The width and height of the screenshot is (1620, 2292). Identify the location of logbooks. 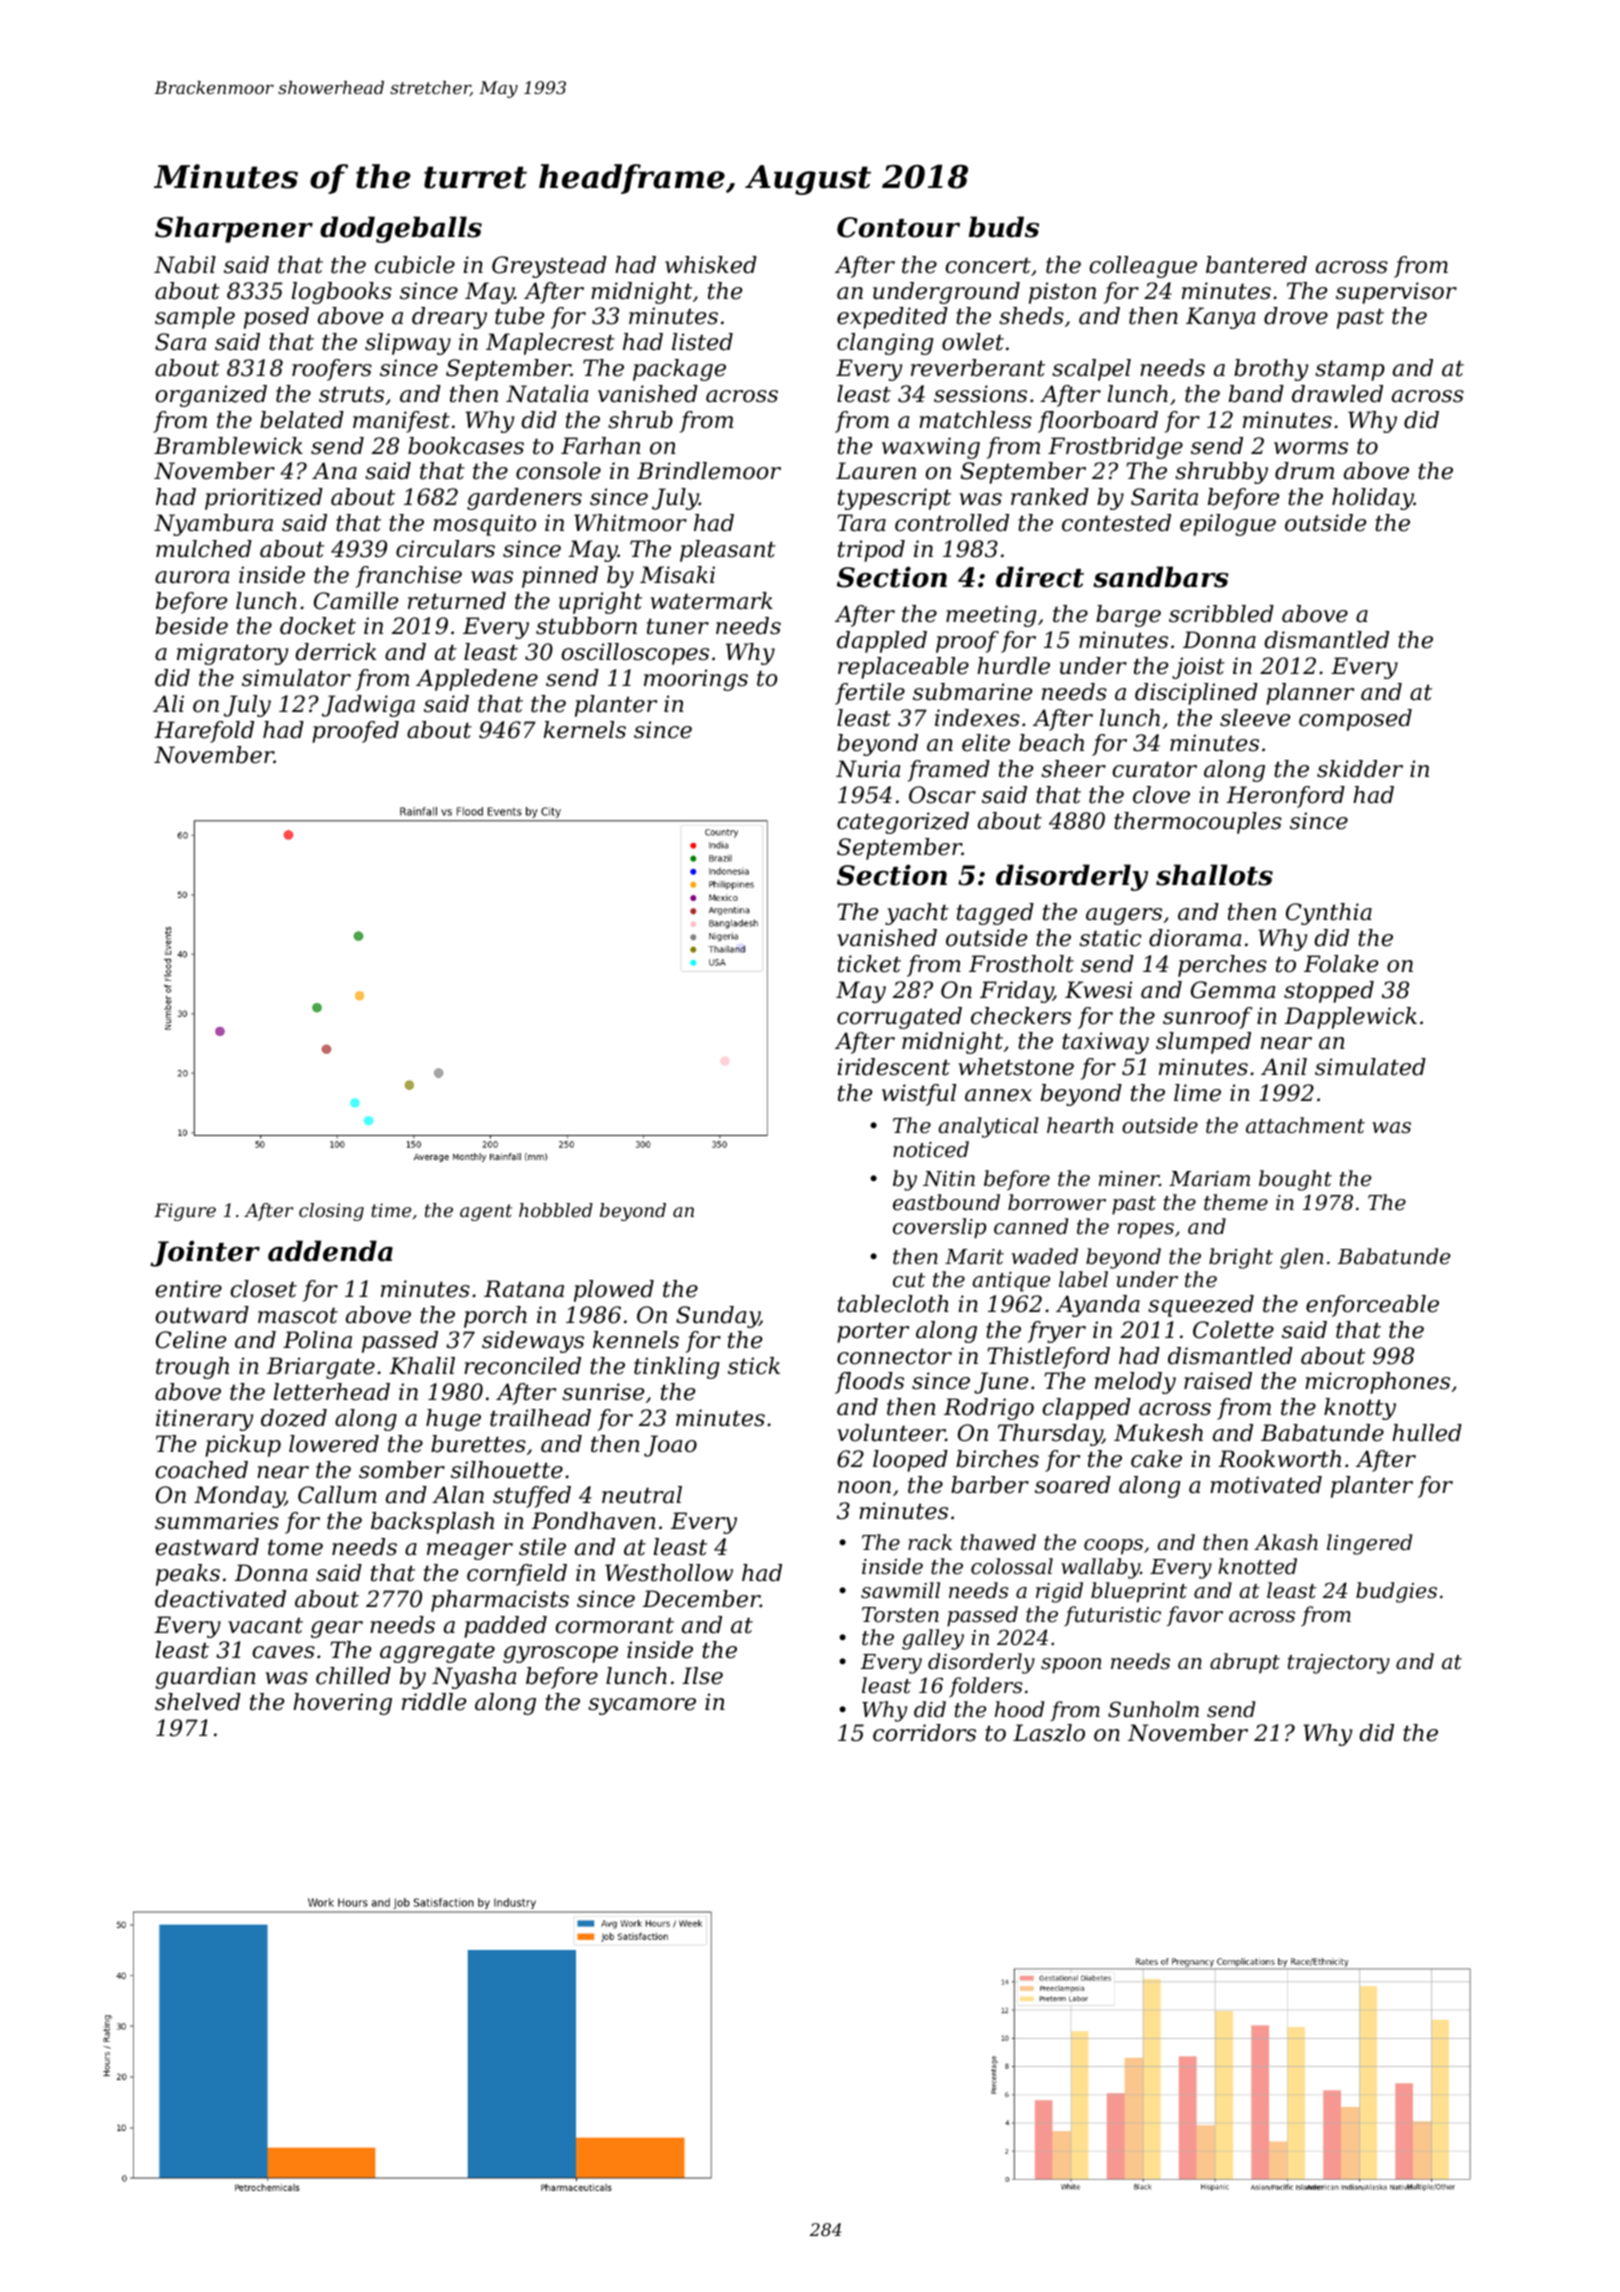
(342, 293).
